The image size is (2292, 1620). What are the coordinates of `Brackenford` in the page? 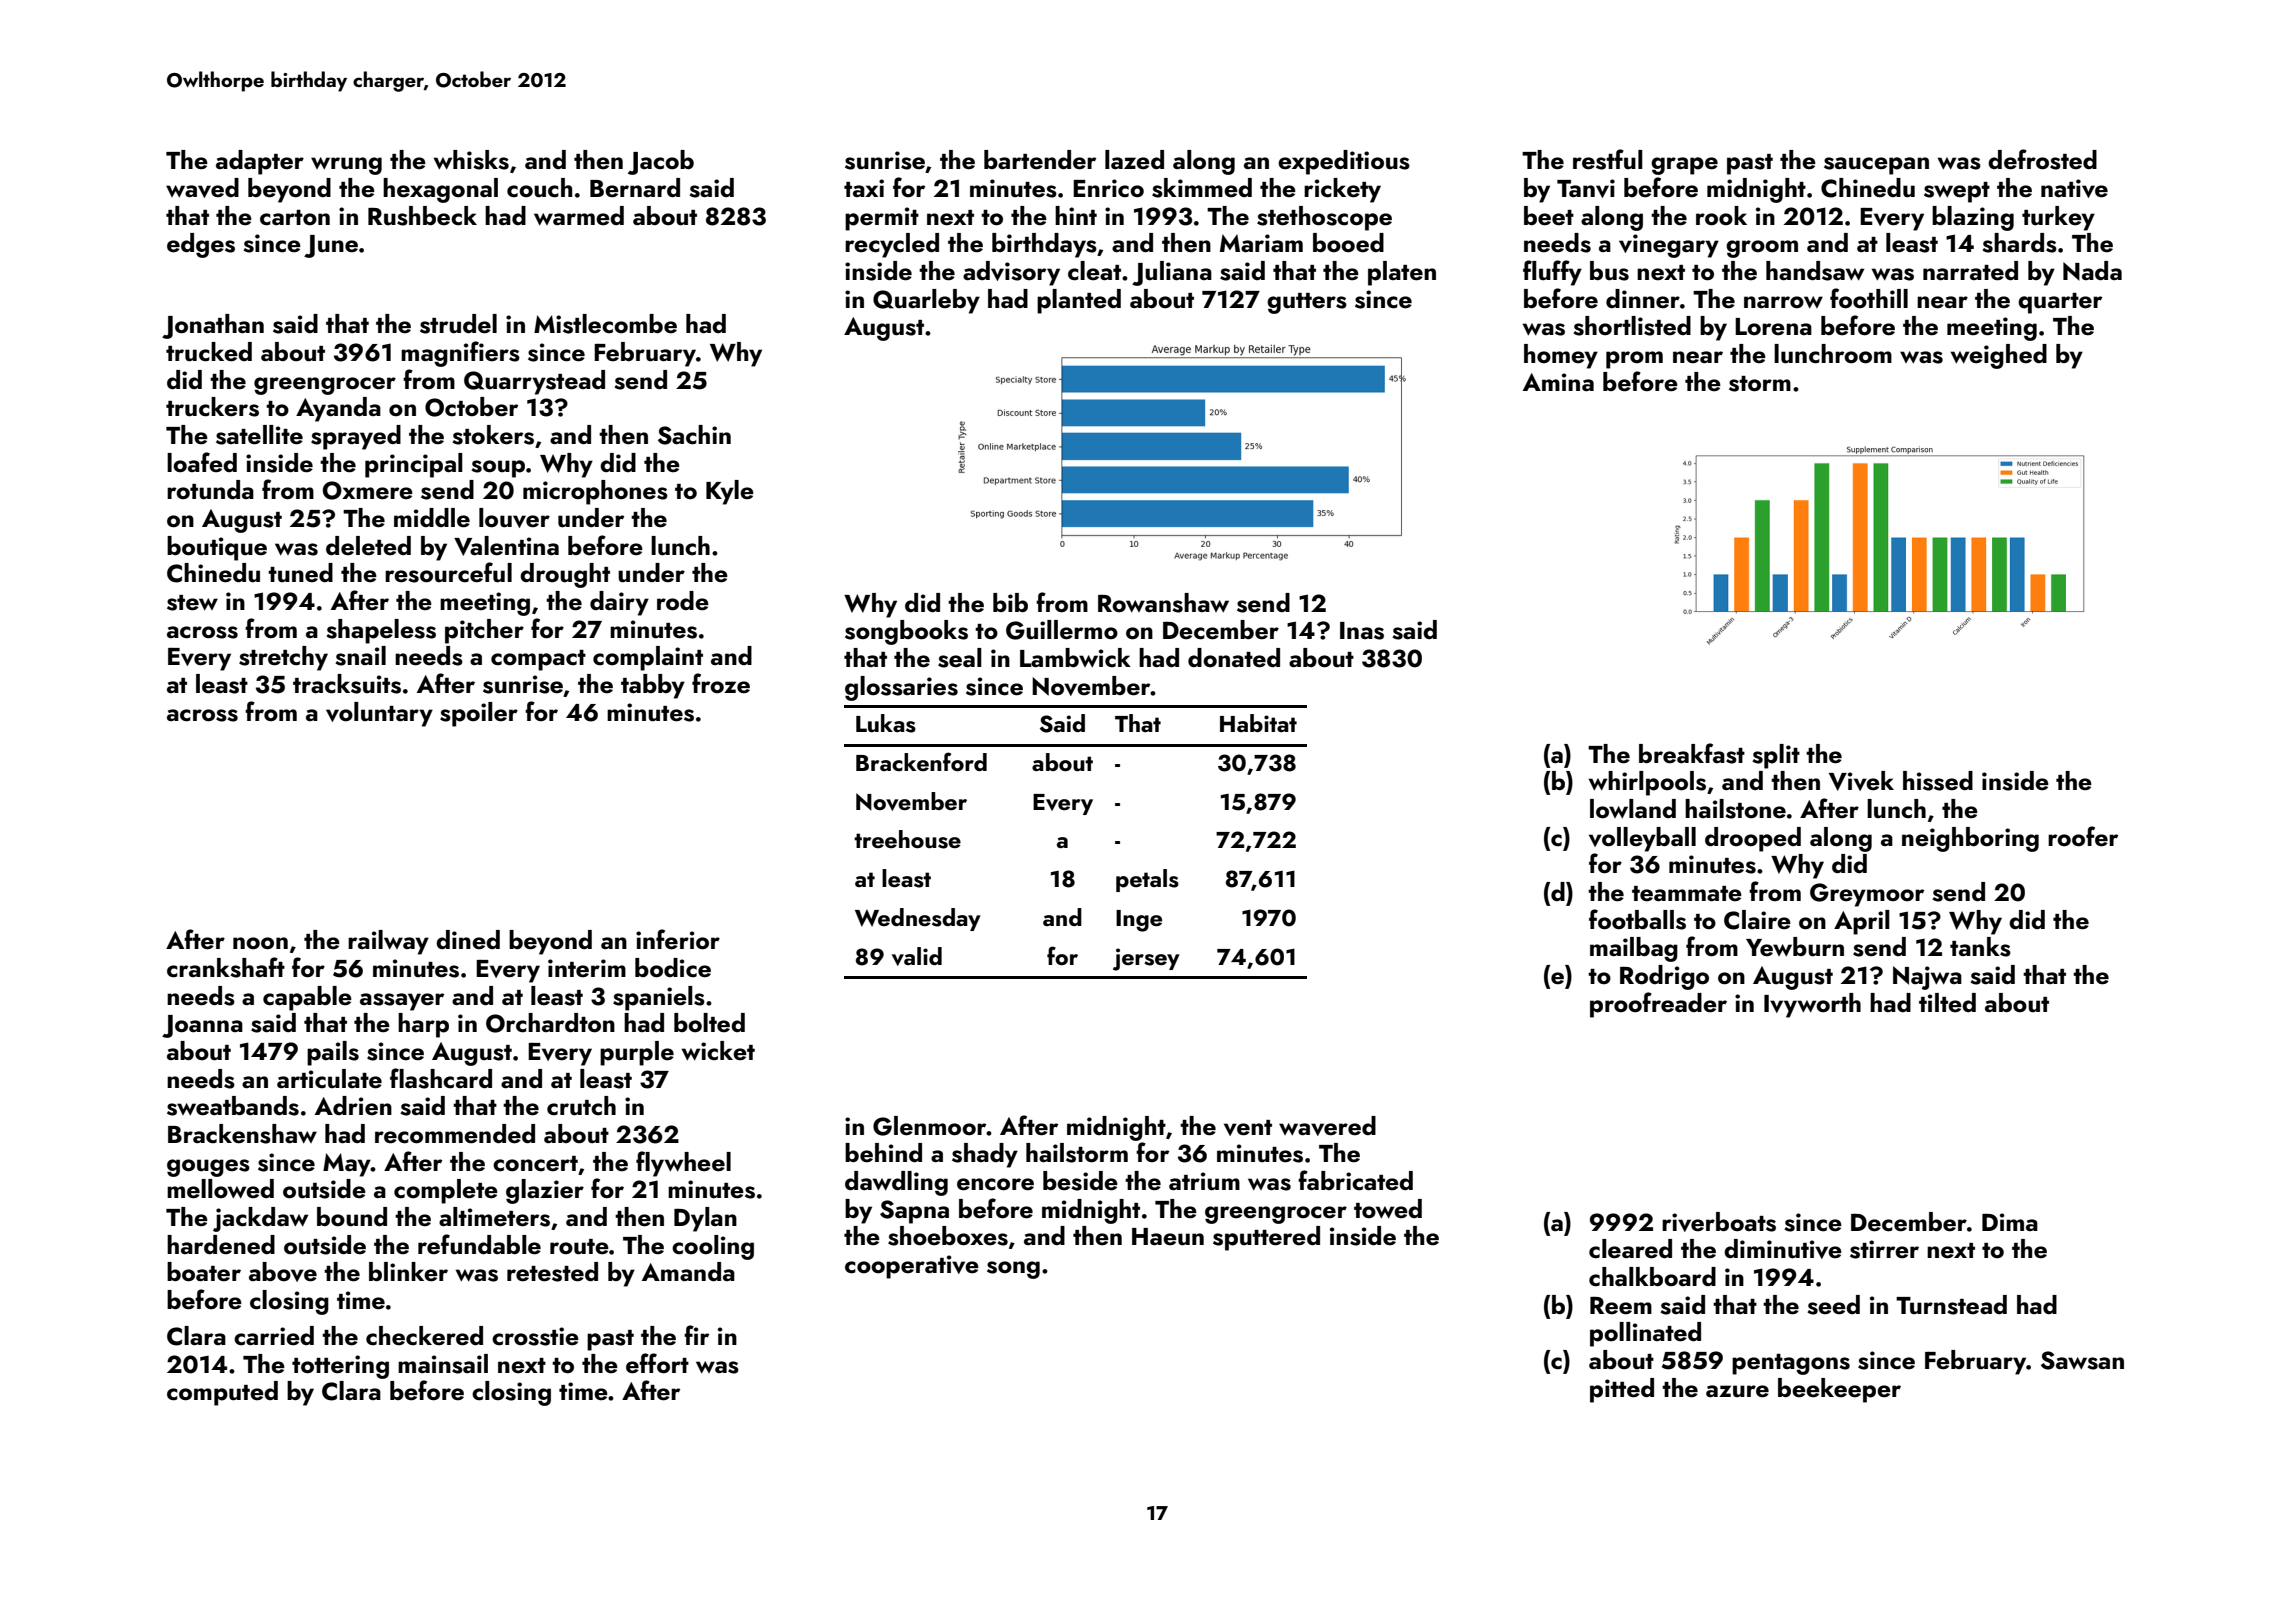 It's located at (921, 761).
